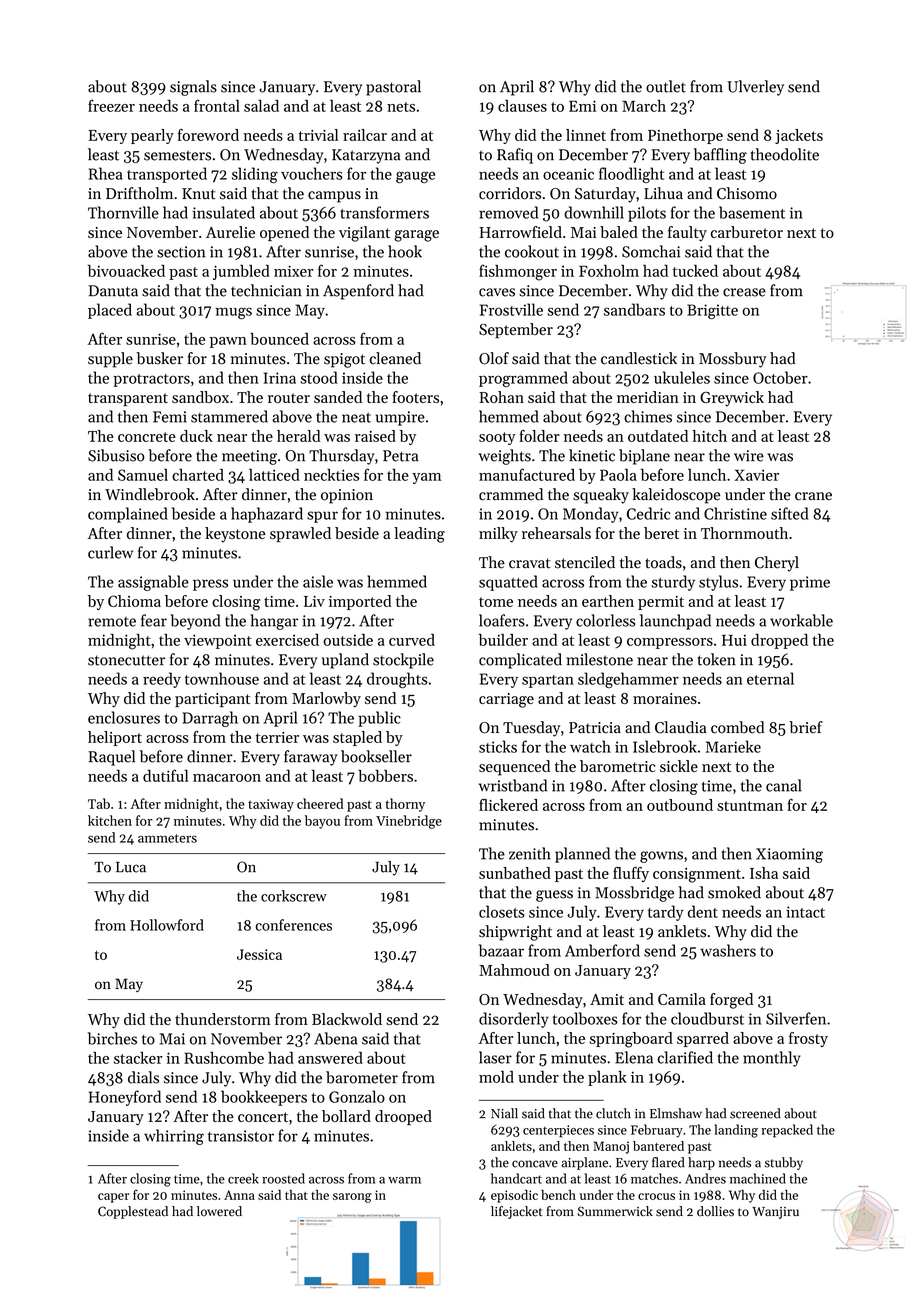 This page has height=1308, width=924. Describe the element at coordinates (133, 1212) in the page. I see `Copplestead` at that location.
